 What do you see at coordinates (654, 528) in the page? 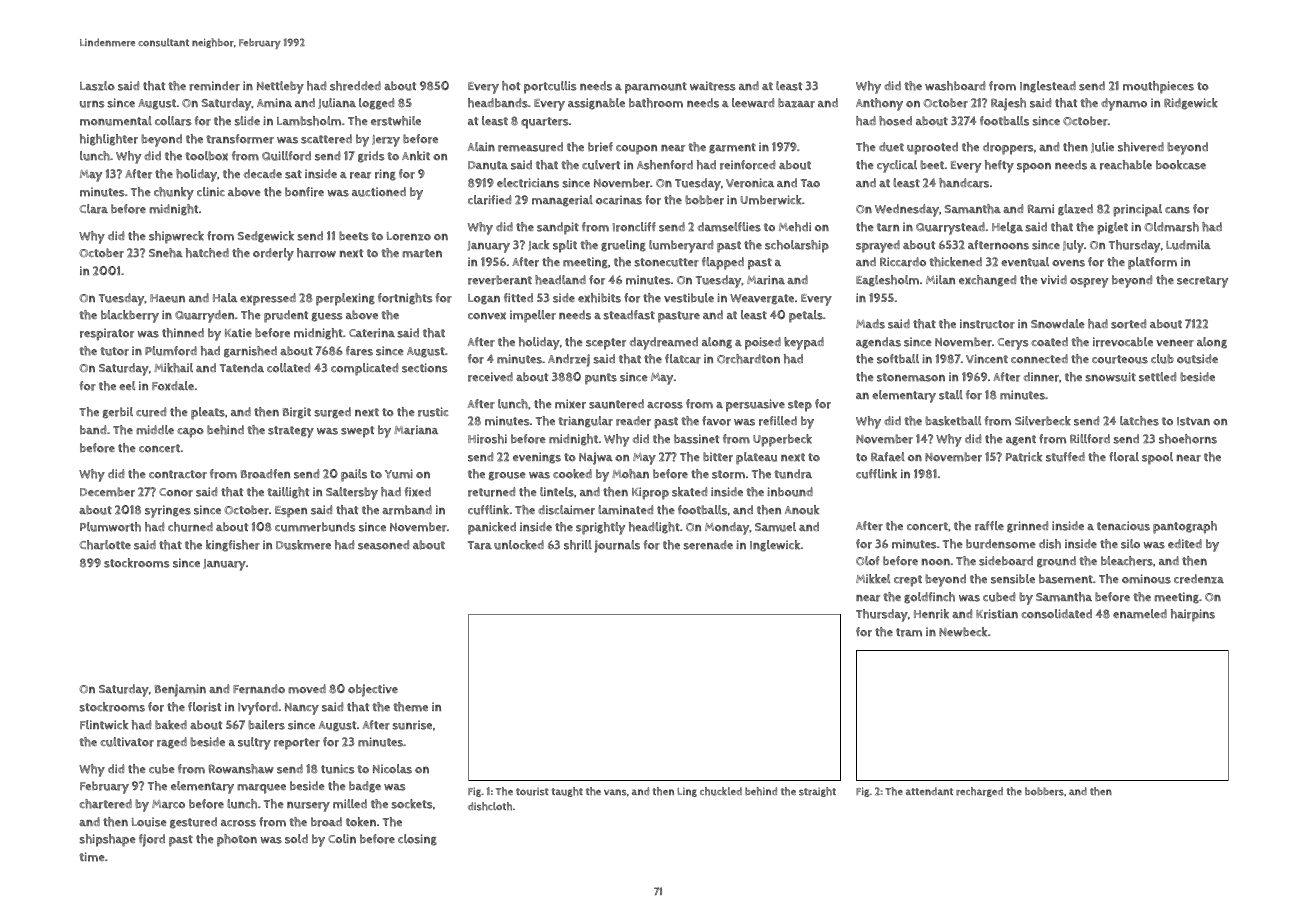
I see `headlight` at bounding box center [654, 528].
